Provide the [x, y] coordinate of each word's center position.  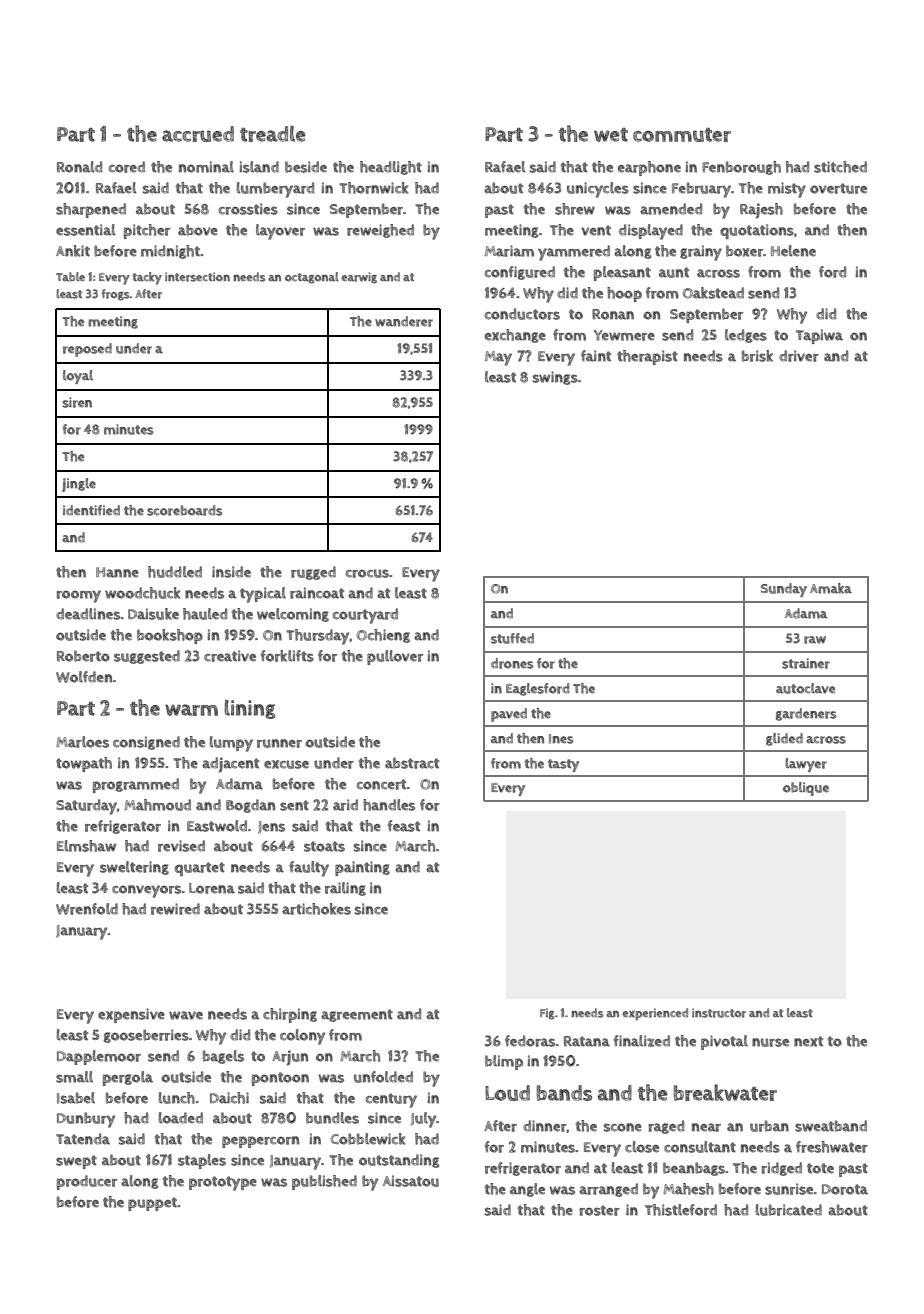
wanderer [404, 321]
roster [600, 1210]
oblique [806, 789]
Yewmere [624, 335]
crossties [248, 209]
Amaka [831, 588]
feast [404, 826]
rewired [175, 909]
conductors [522, 314]
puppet [152, 1204]
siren [77, 402]
